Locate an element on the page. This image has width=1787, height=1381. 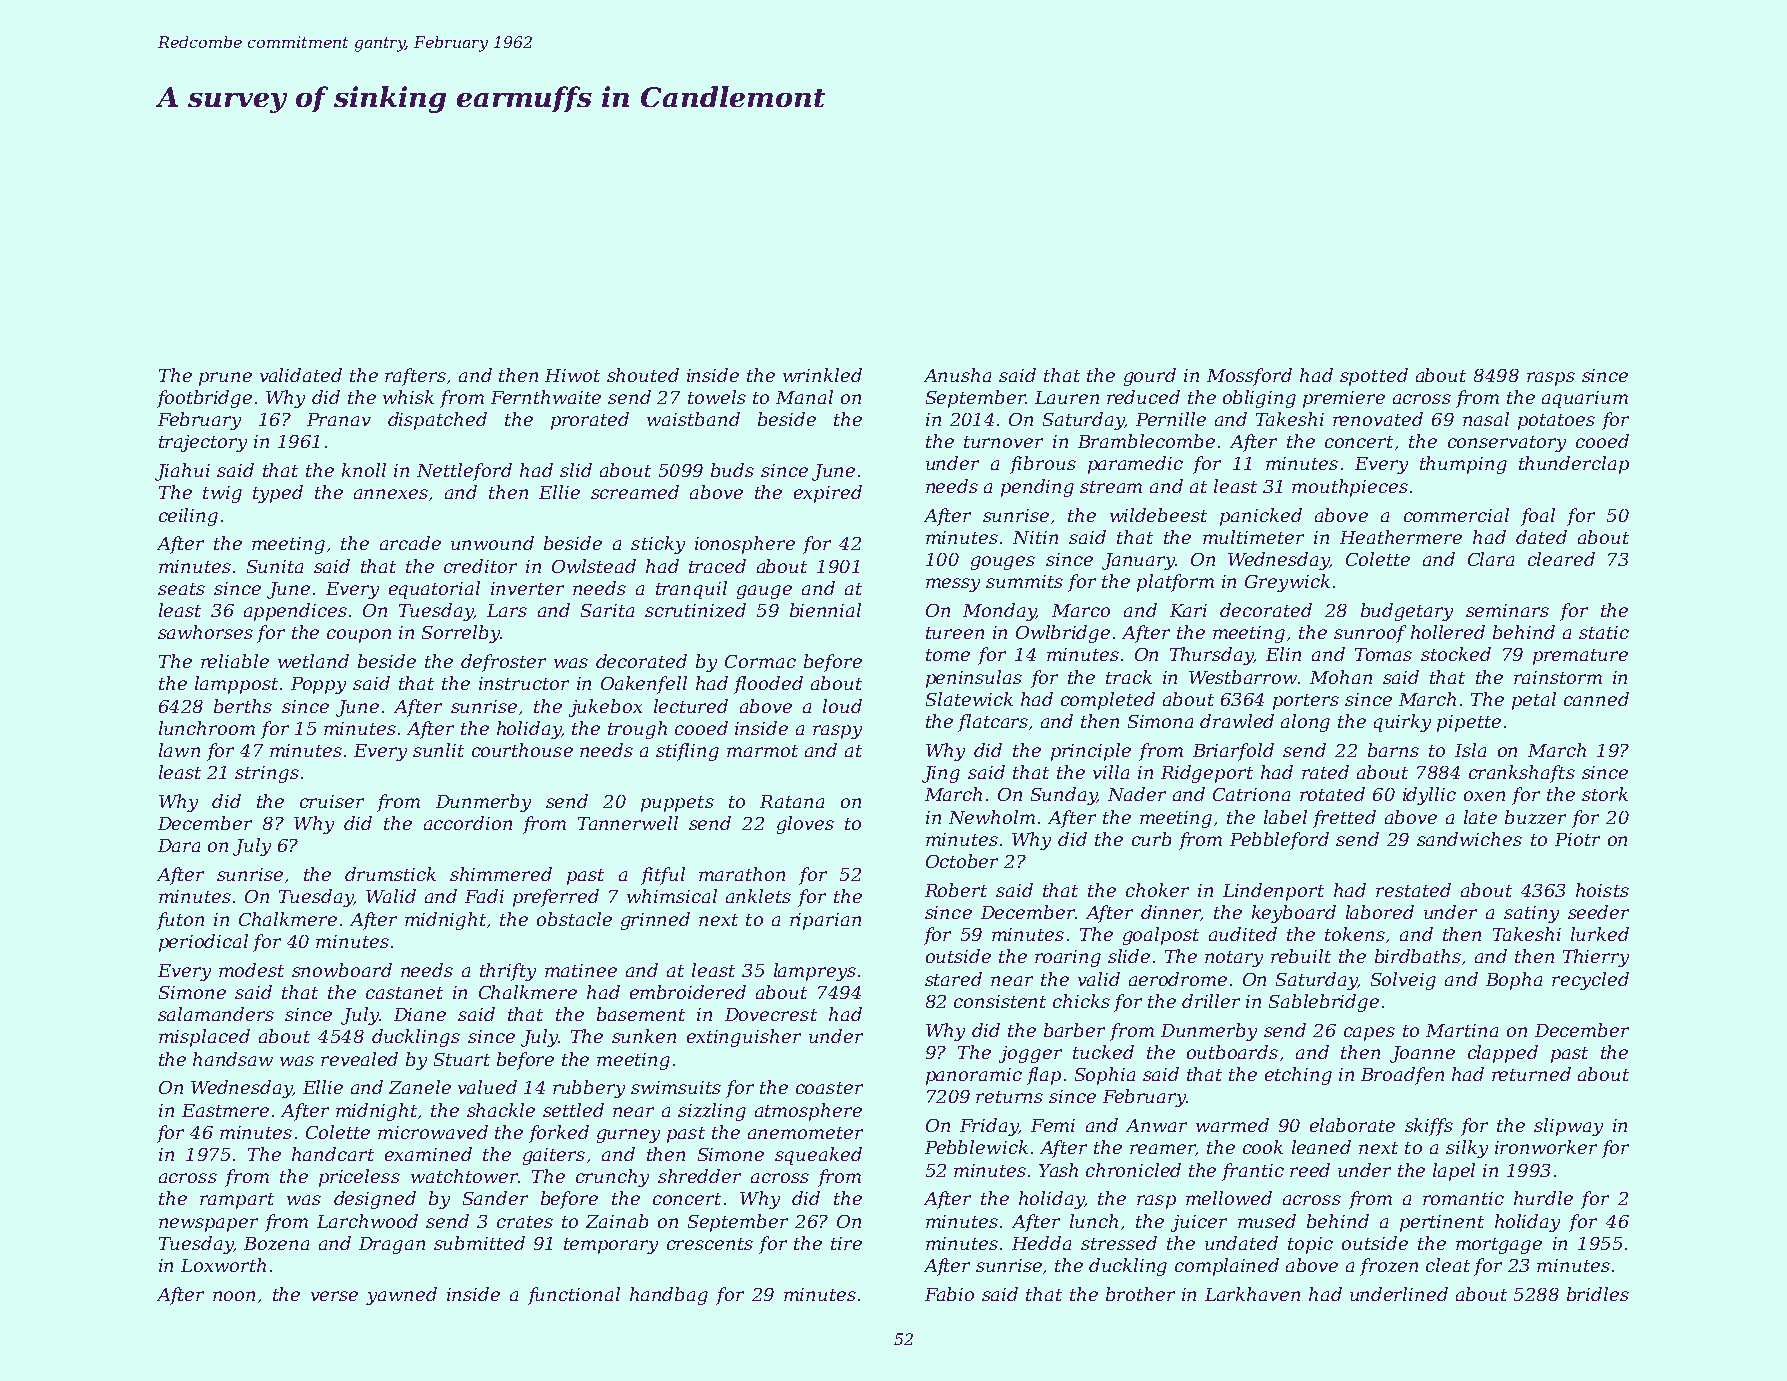
Anusha is located at coordinates (957, 375).
